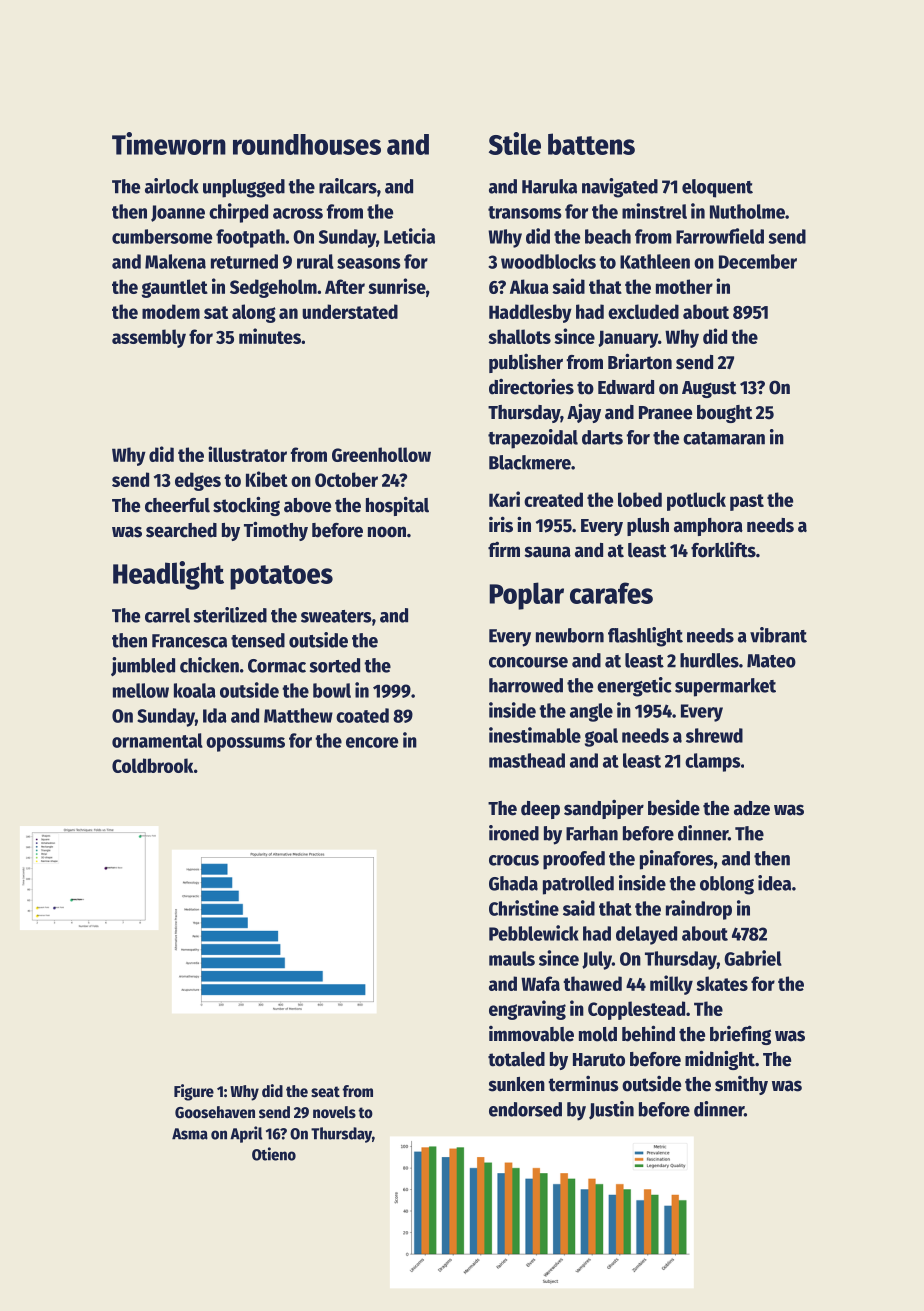 This screenshot has width=924, height=1311. I want to click on Headlight, so click(168, 575).
